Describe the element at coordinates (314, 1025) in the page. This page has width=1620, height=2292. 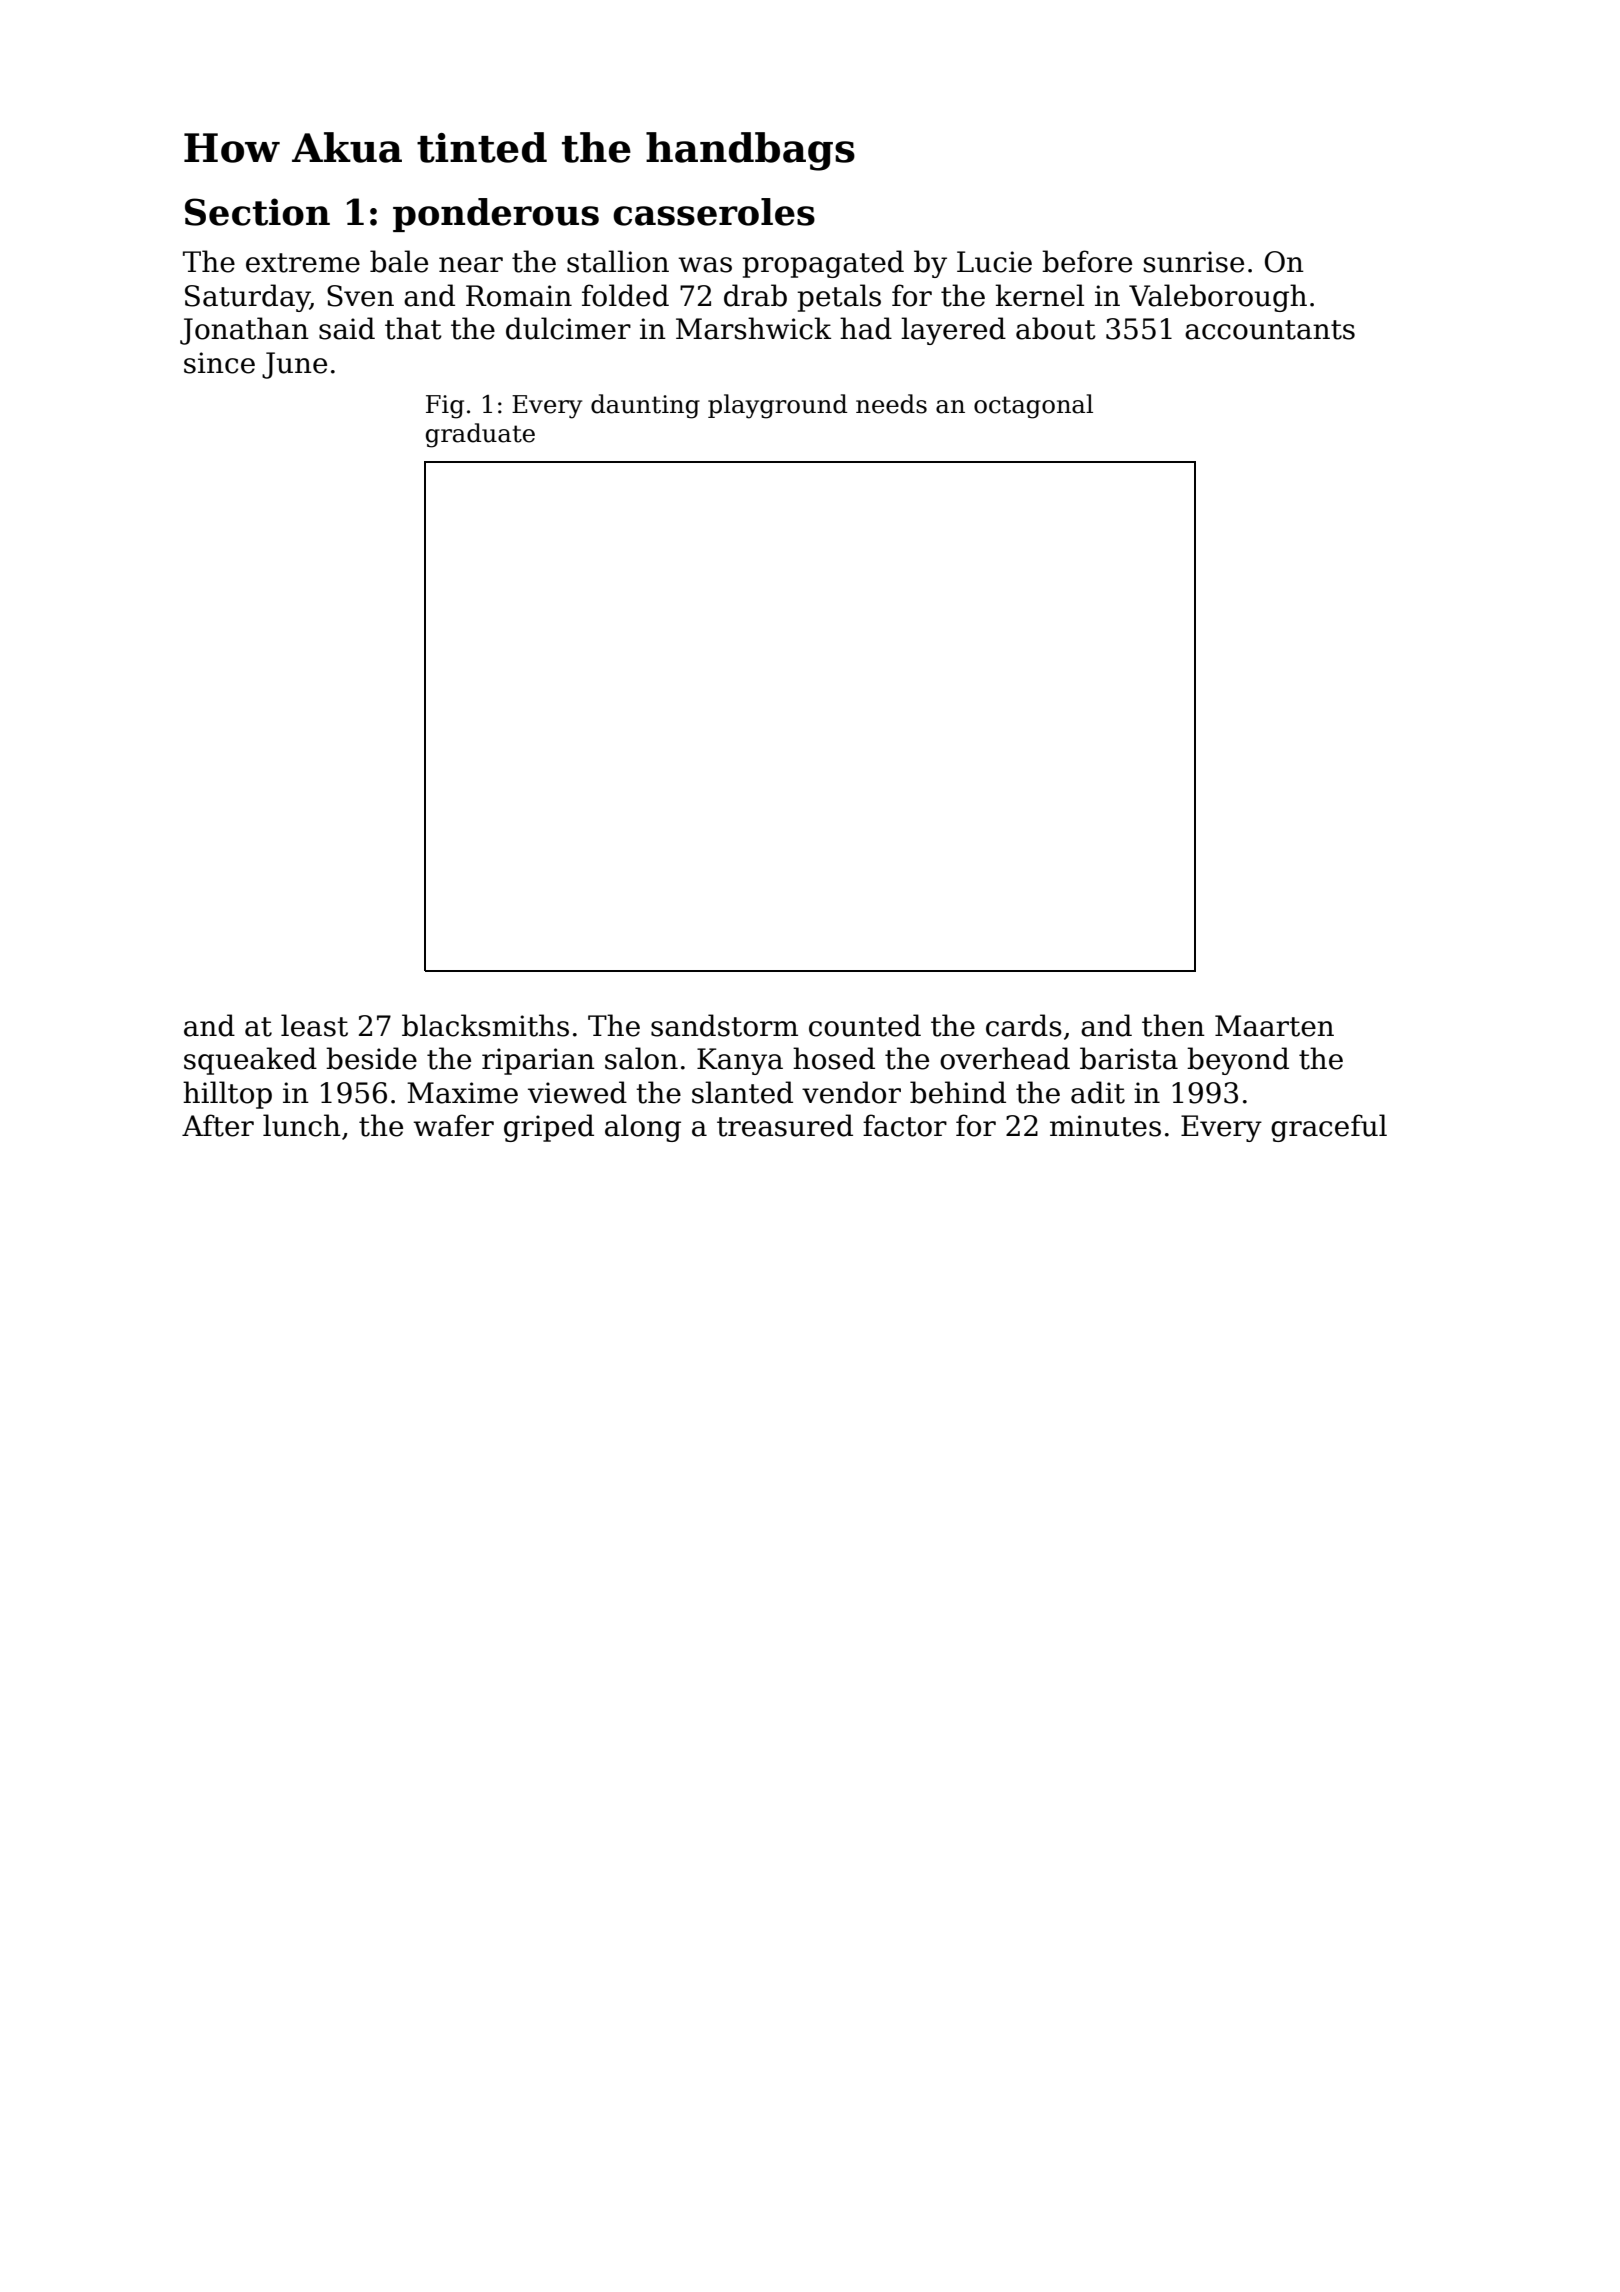
I see `least` at that location.
